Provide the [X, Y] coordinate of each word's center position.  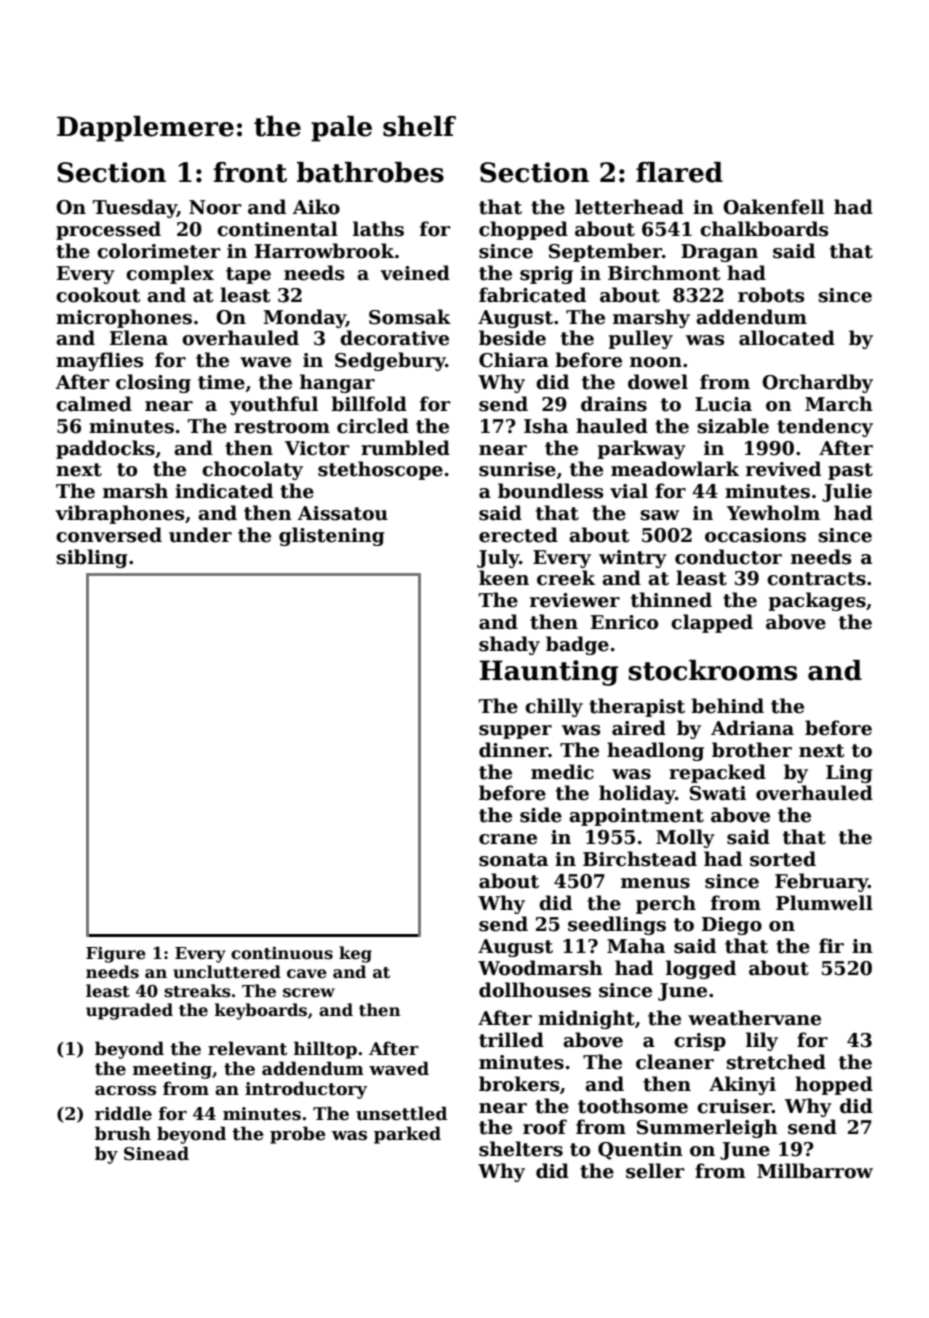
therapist [637, 707]
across [125, 1091]
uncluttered [227, 972]
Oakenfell [773, 207]
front [250, 172]
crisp [700, 1042]
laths [378, 229]
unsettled [401, 1113]
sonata [513, 860]
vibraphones [119, 514]
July [498, 558]
